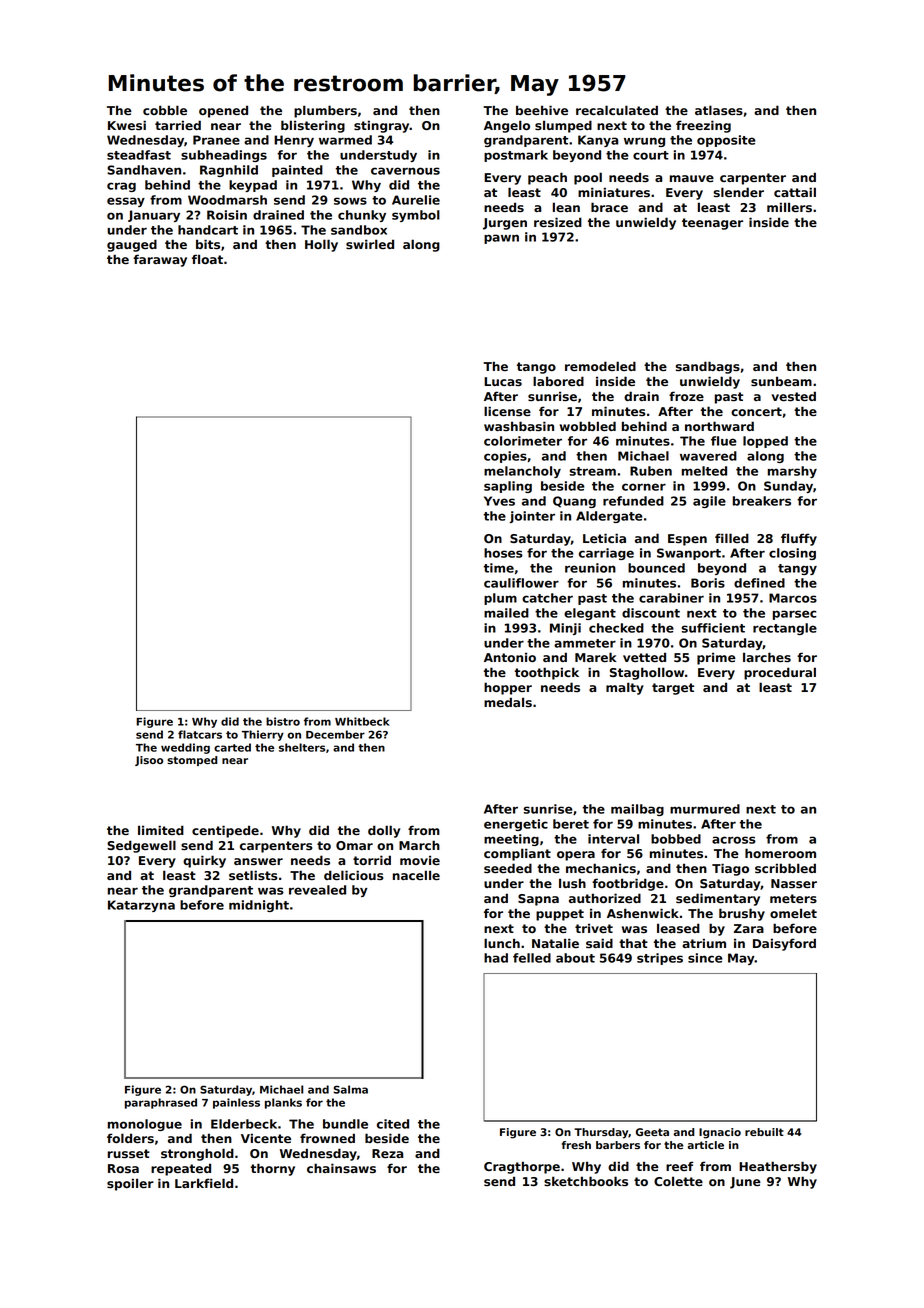 This page has height=1308, width=924. What do you see at coordinates (165, 110) in the page?
I see `cobble` at bounding box center [165, 110].
